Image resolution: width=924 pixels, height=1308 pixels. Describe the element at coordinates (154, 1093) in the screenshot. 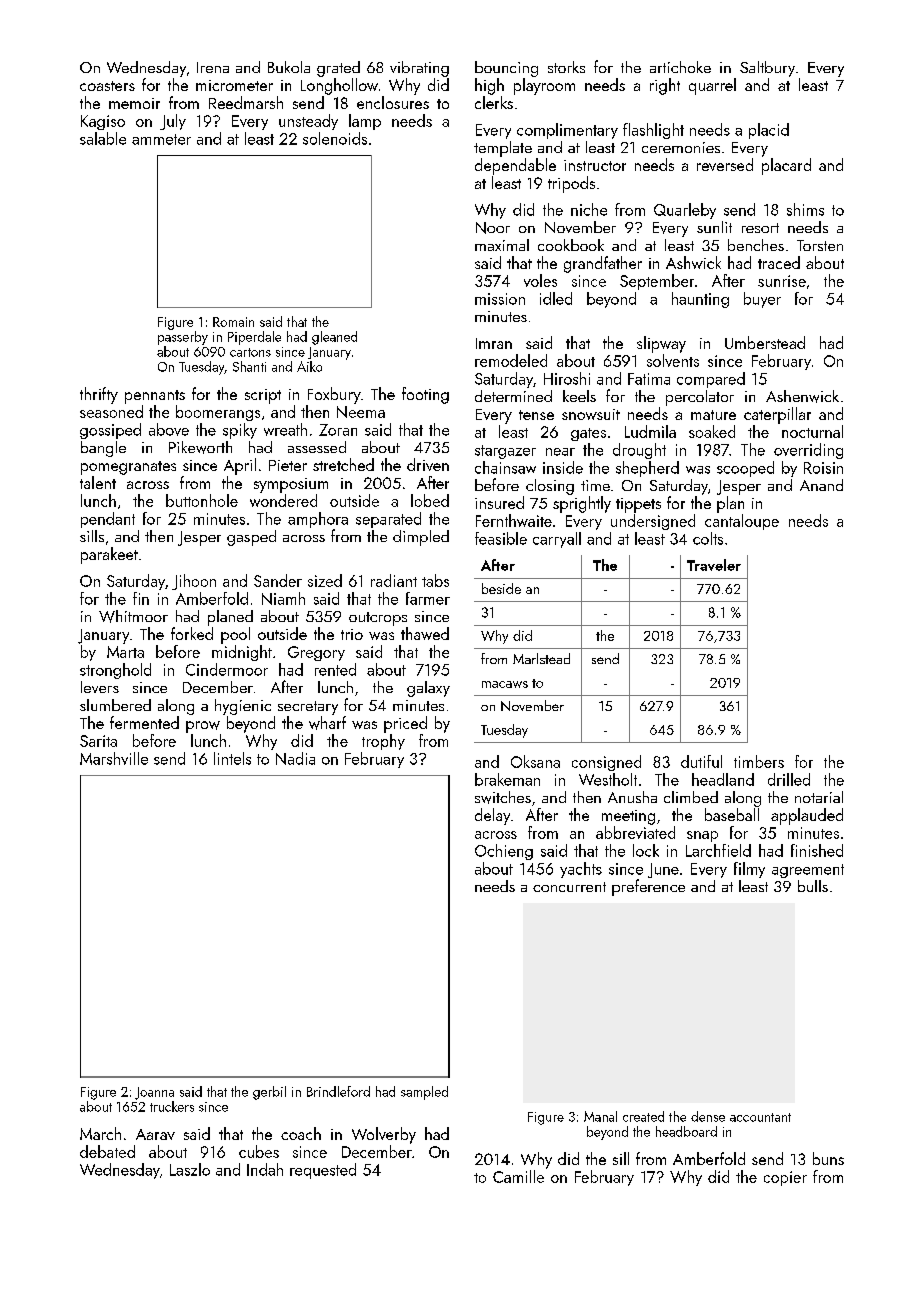

I see `Joanna` at that location.
